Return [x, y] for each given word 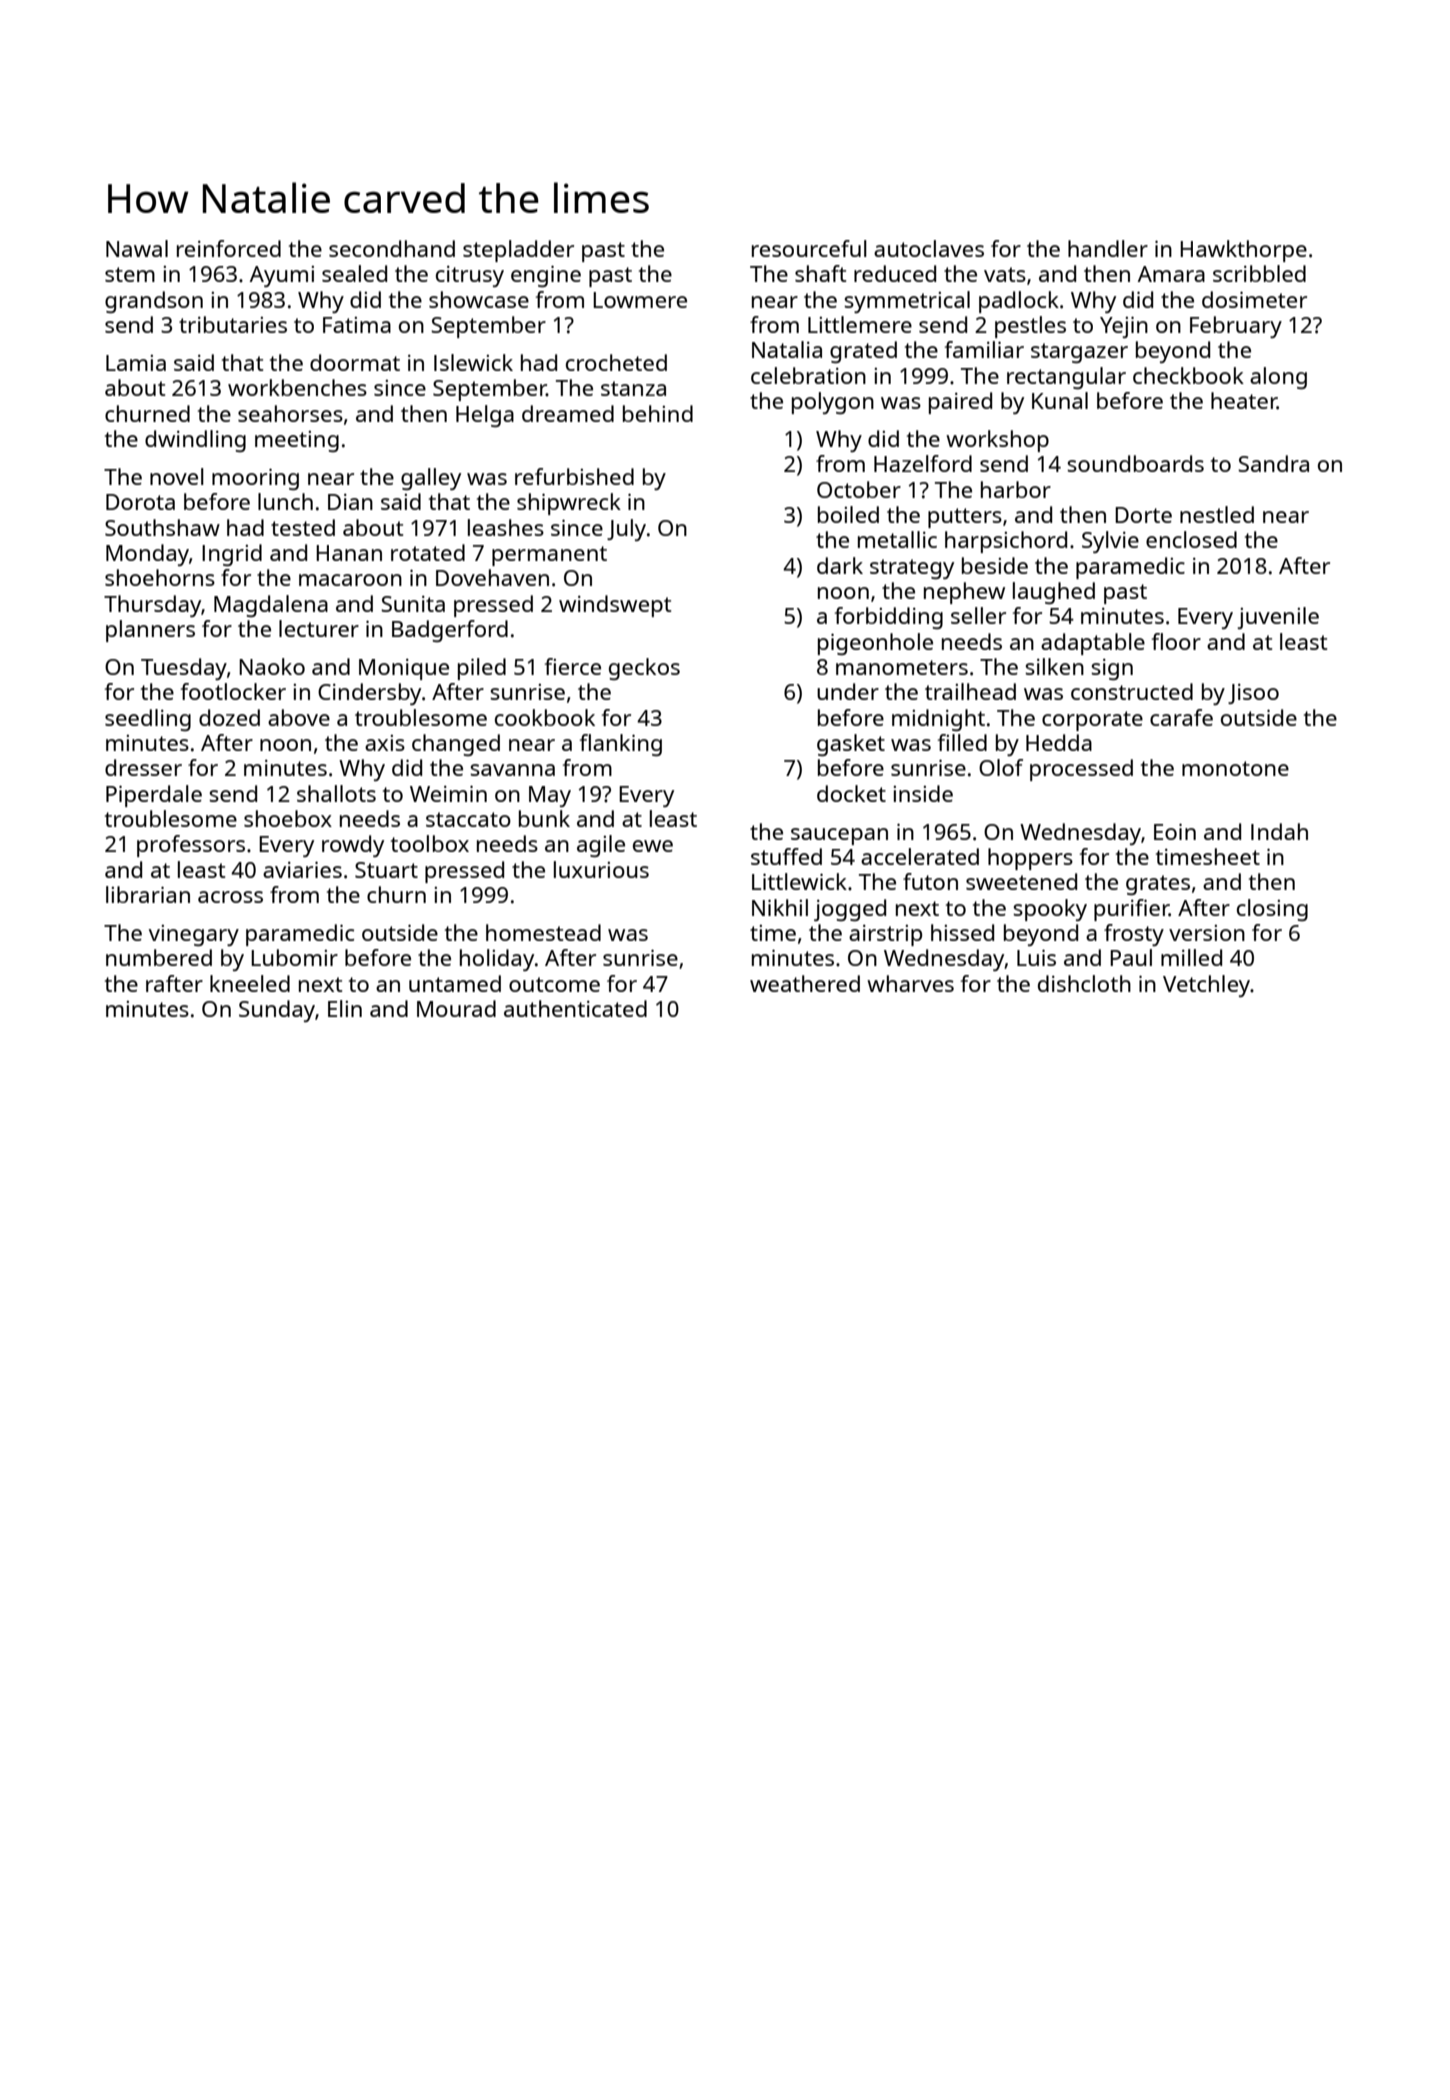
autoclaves [929, 248]
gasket [851, 745]
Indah [1279, 831]
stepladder [518, 251]
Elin [345, 1008]
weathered [805, 983]
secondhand [392, 248]
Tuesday [184, 669]
